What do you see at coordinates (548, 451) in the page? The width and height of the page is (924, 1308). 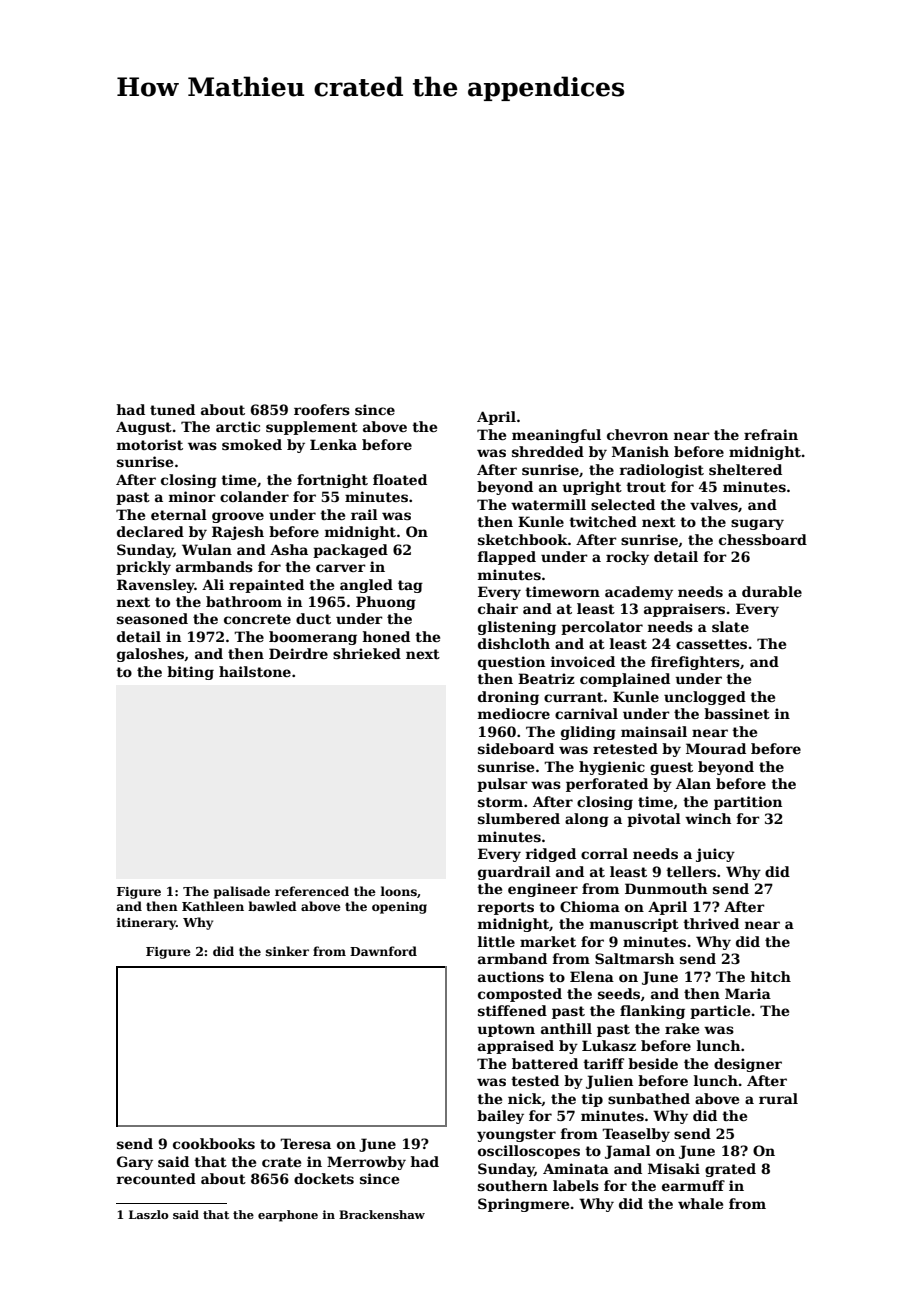 I see `shredded` at bounding box center [548, 451].
